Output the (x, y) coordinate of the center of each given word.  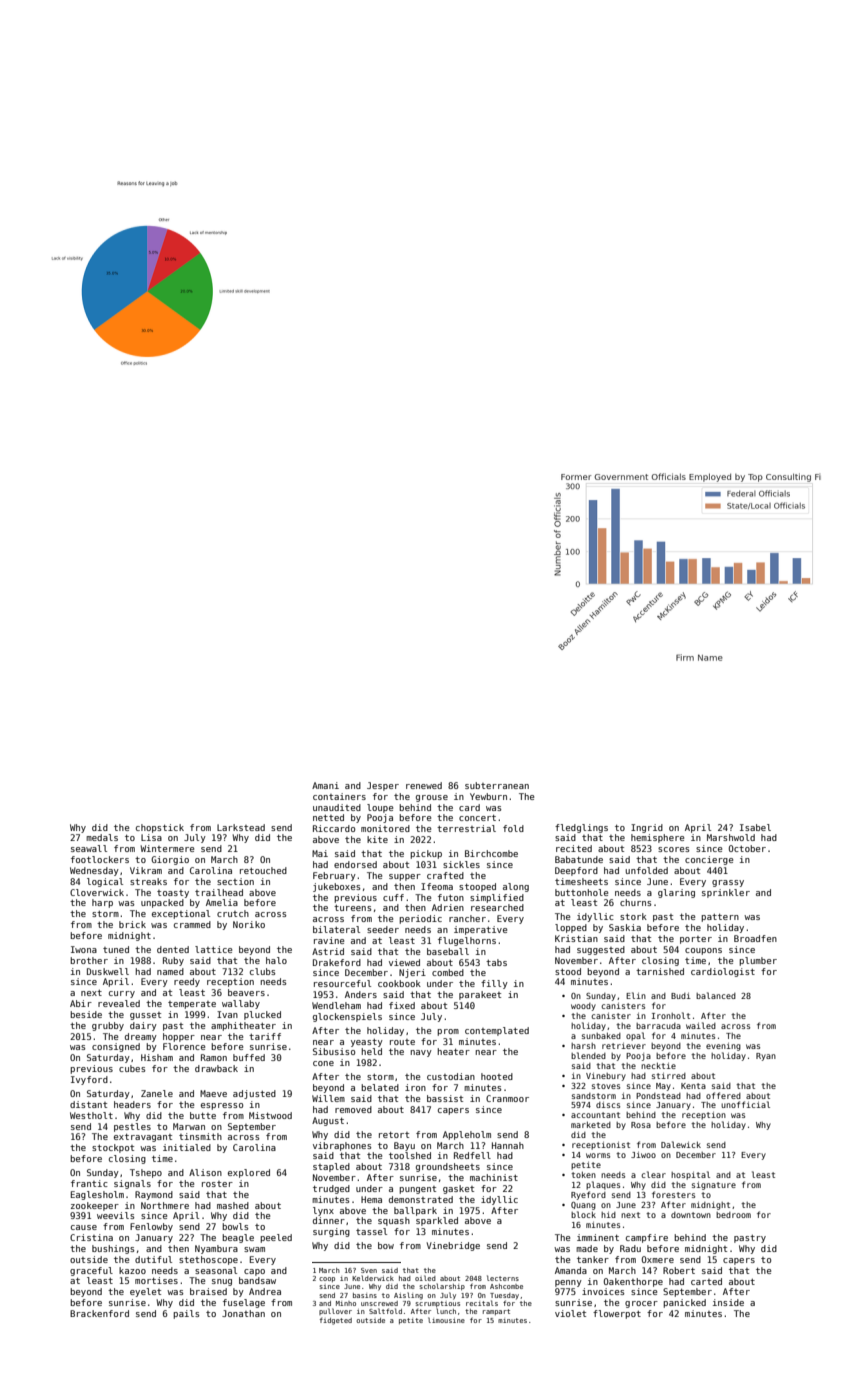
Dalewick (681, 1144)
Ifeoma (437, 886)
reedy (187, 982)
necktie (658, 1066)
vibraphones (342, 1146)
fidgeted (336, 1321)
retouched (263, 870)
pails (186, 1314)
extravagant (143, 1138)
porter (696, 940)
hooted (497, 1076)
